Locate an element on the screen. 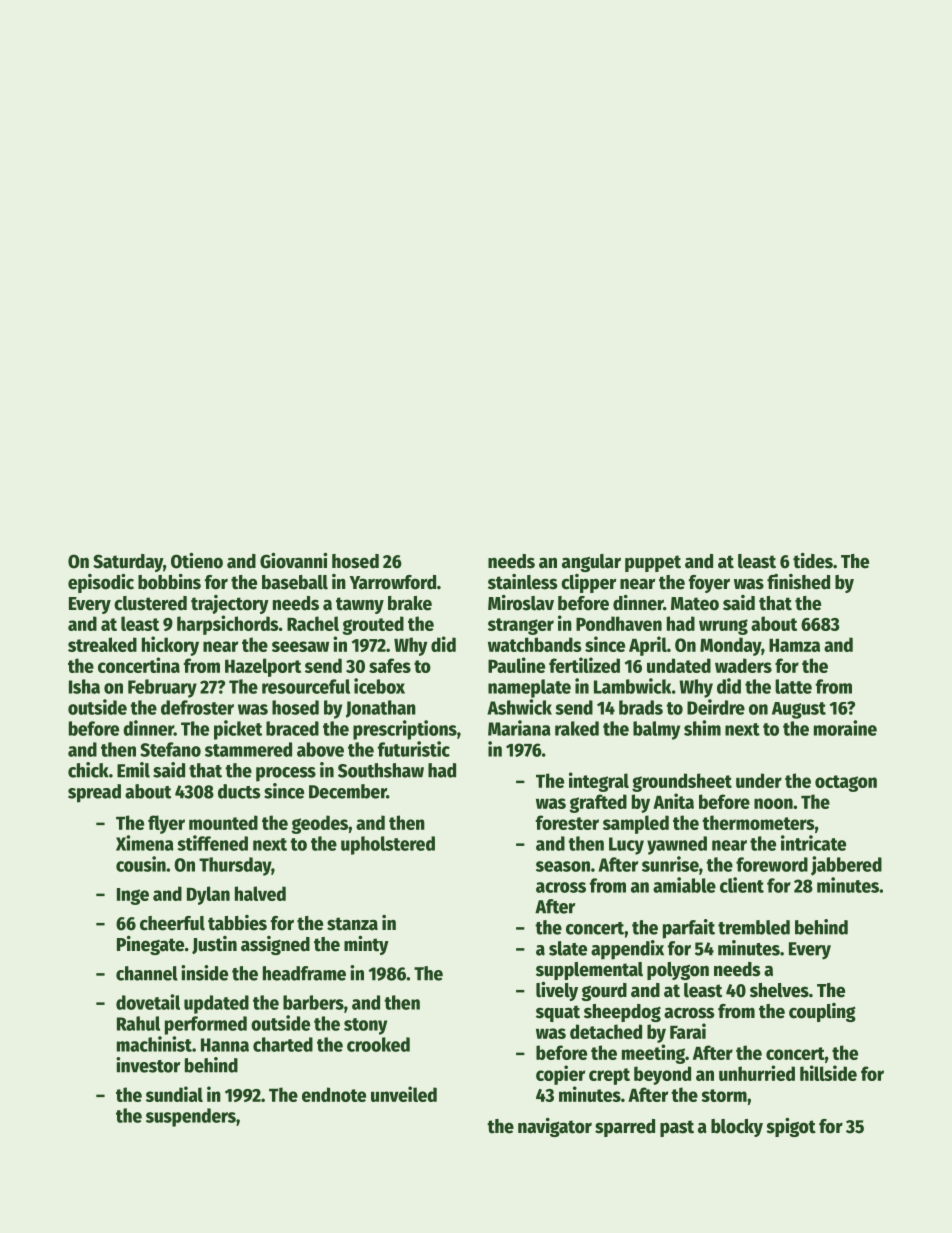 The height and width of the screenshot is (1233, 952). Yarrowford is located at coordinates (392, 582).
